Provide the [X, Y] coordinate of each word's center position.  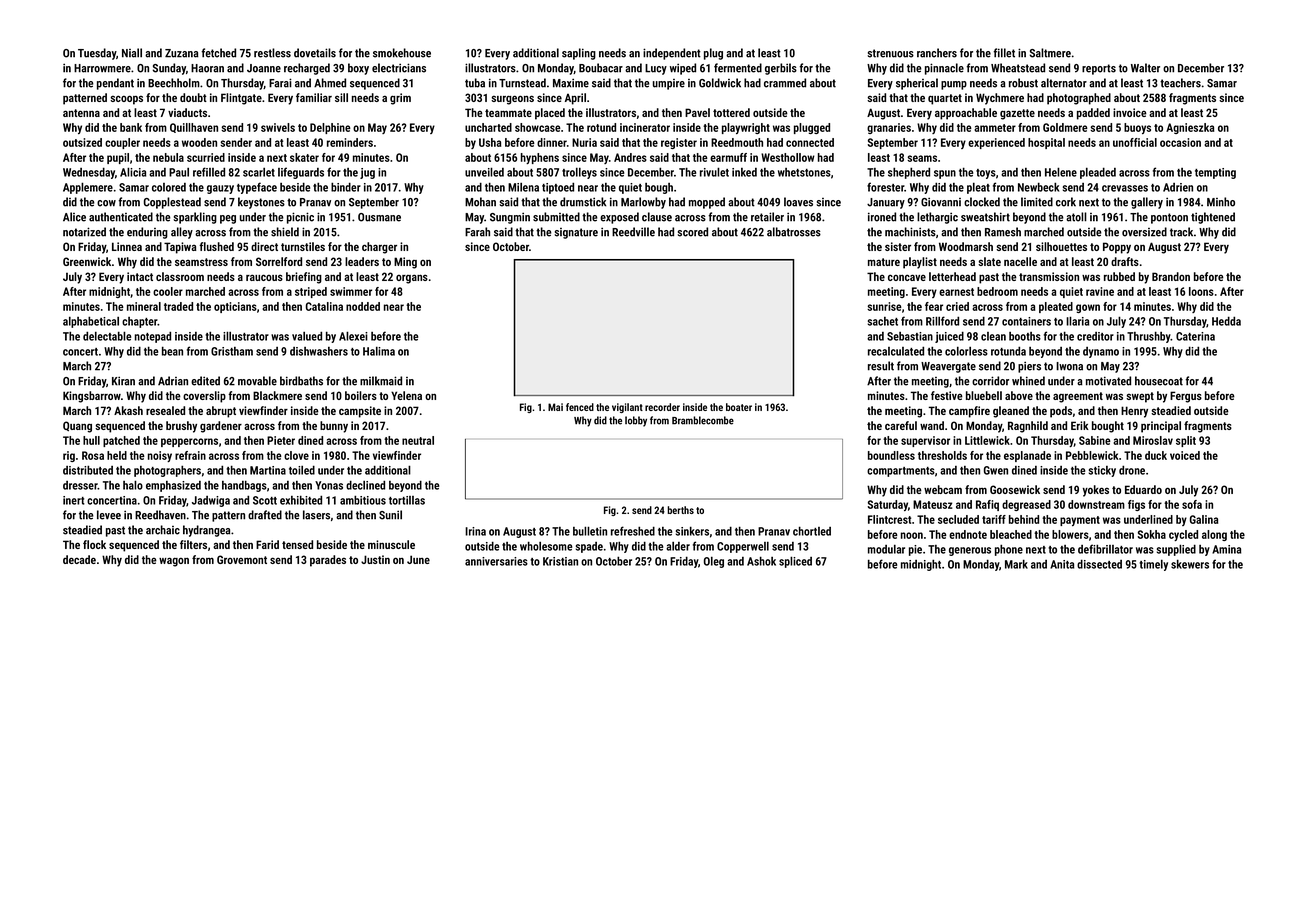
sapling [579, 54]
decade [79, 559]
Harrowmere [102, 68]
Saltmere [1050, 53]
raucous [264, 277]
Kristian [560, 561]
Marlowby [643, 203]
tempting [1215, 173]
